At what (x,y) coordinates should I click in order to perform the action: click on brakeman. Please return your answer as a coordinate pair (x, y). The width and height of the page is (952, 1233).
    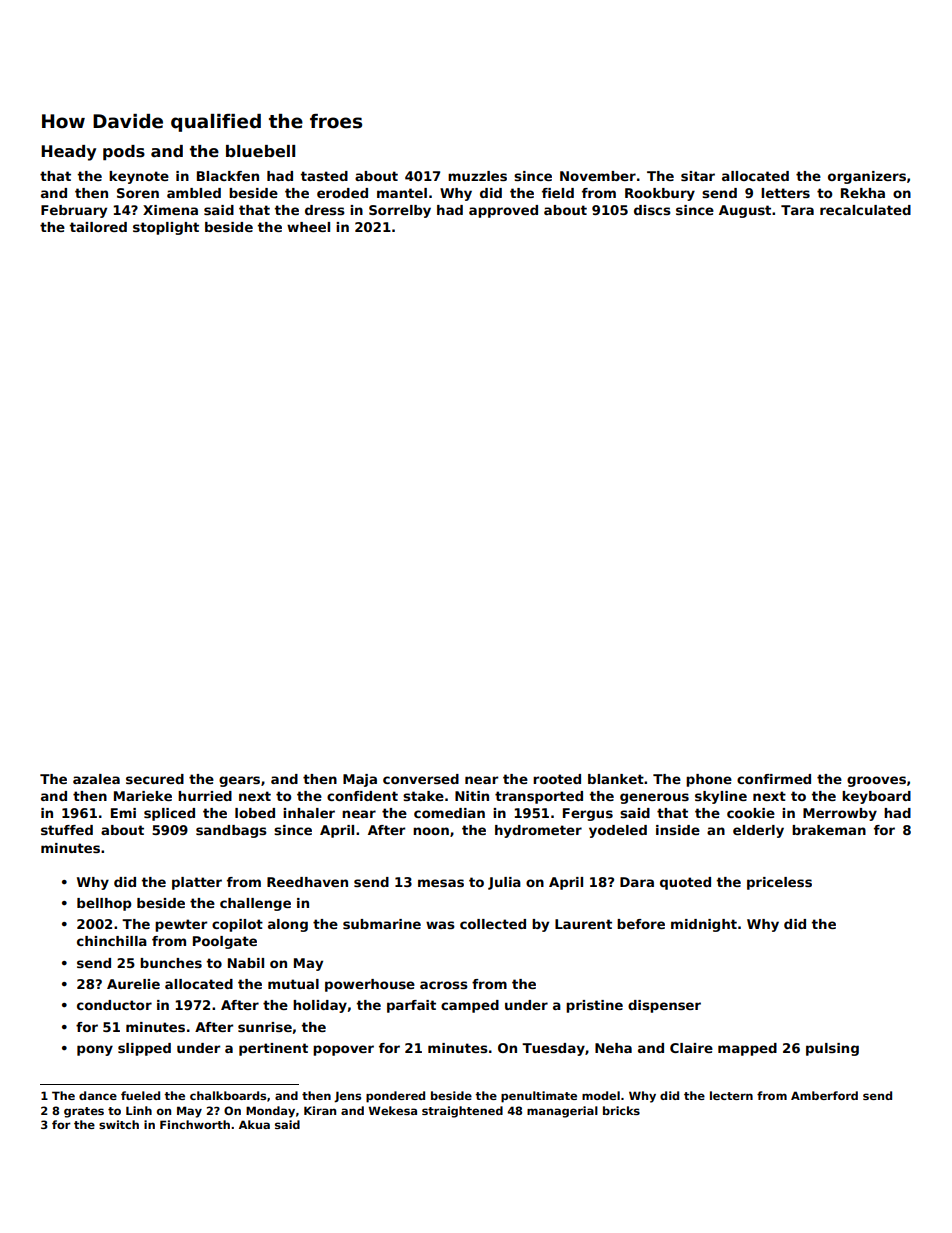
    Looking at the image, I should click on (829, 830).
